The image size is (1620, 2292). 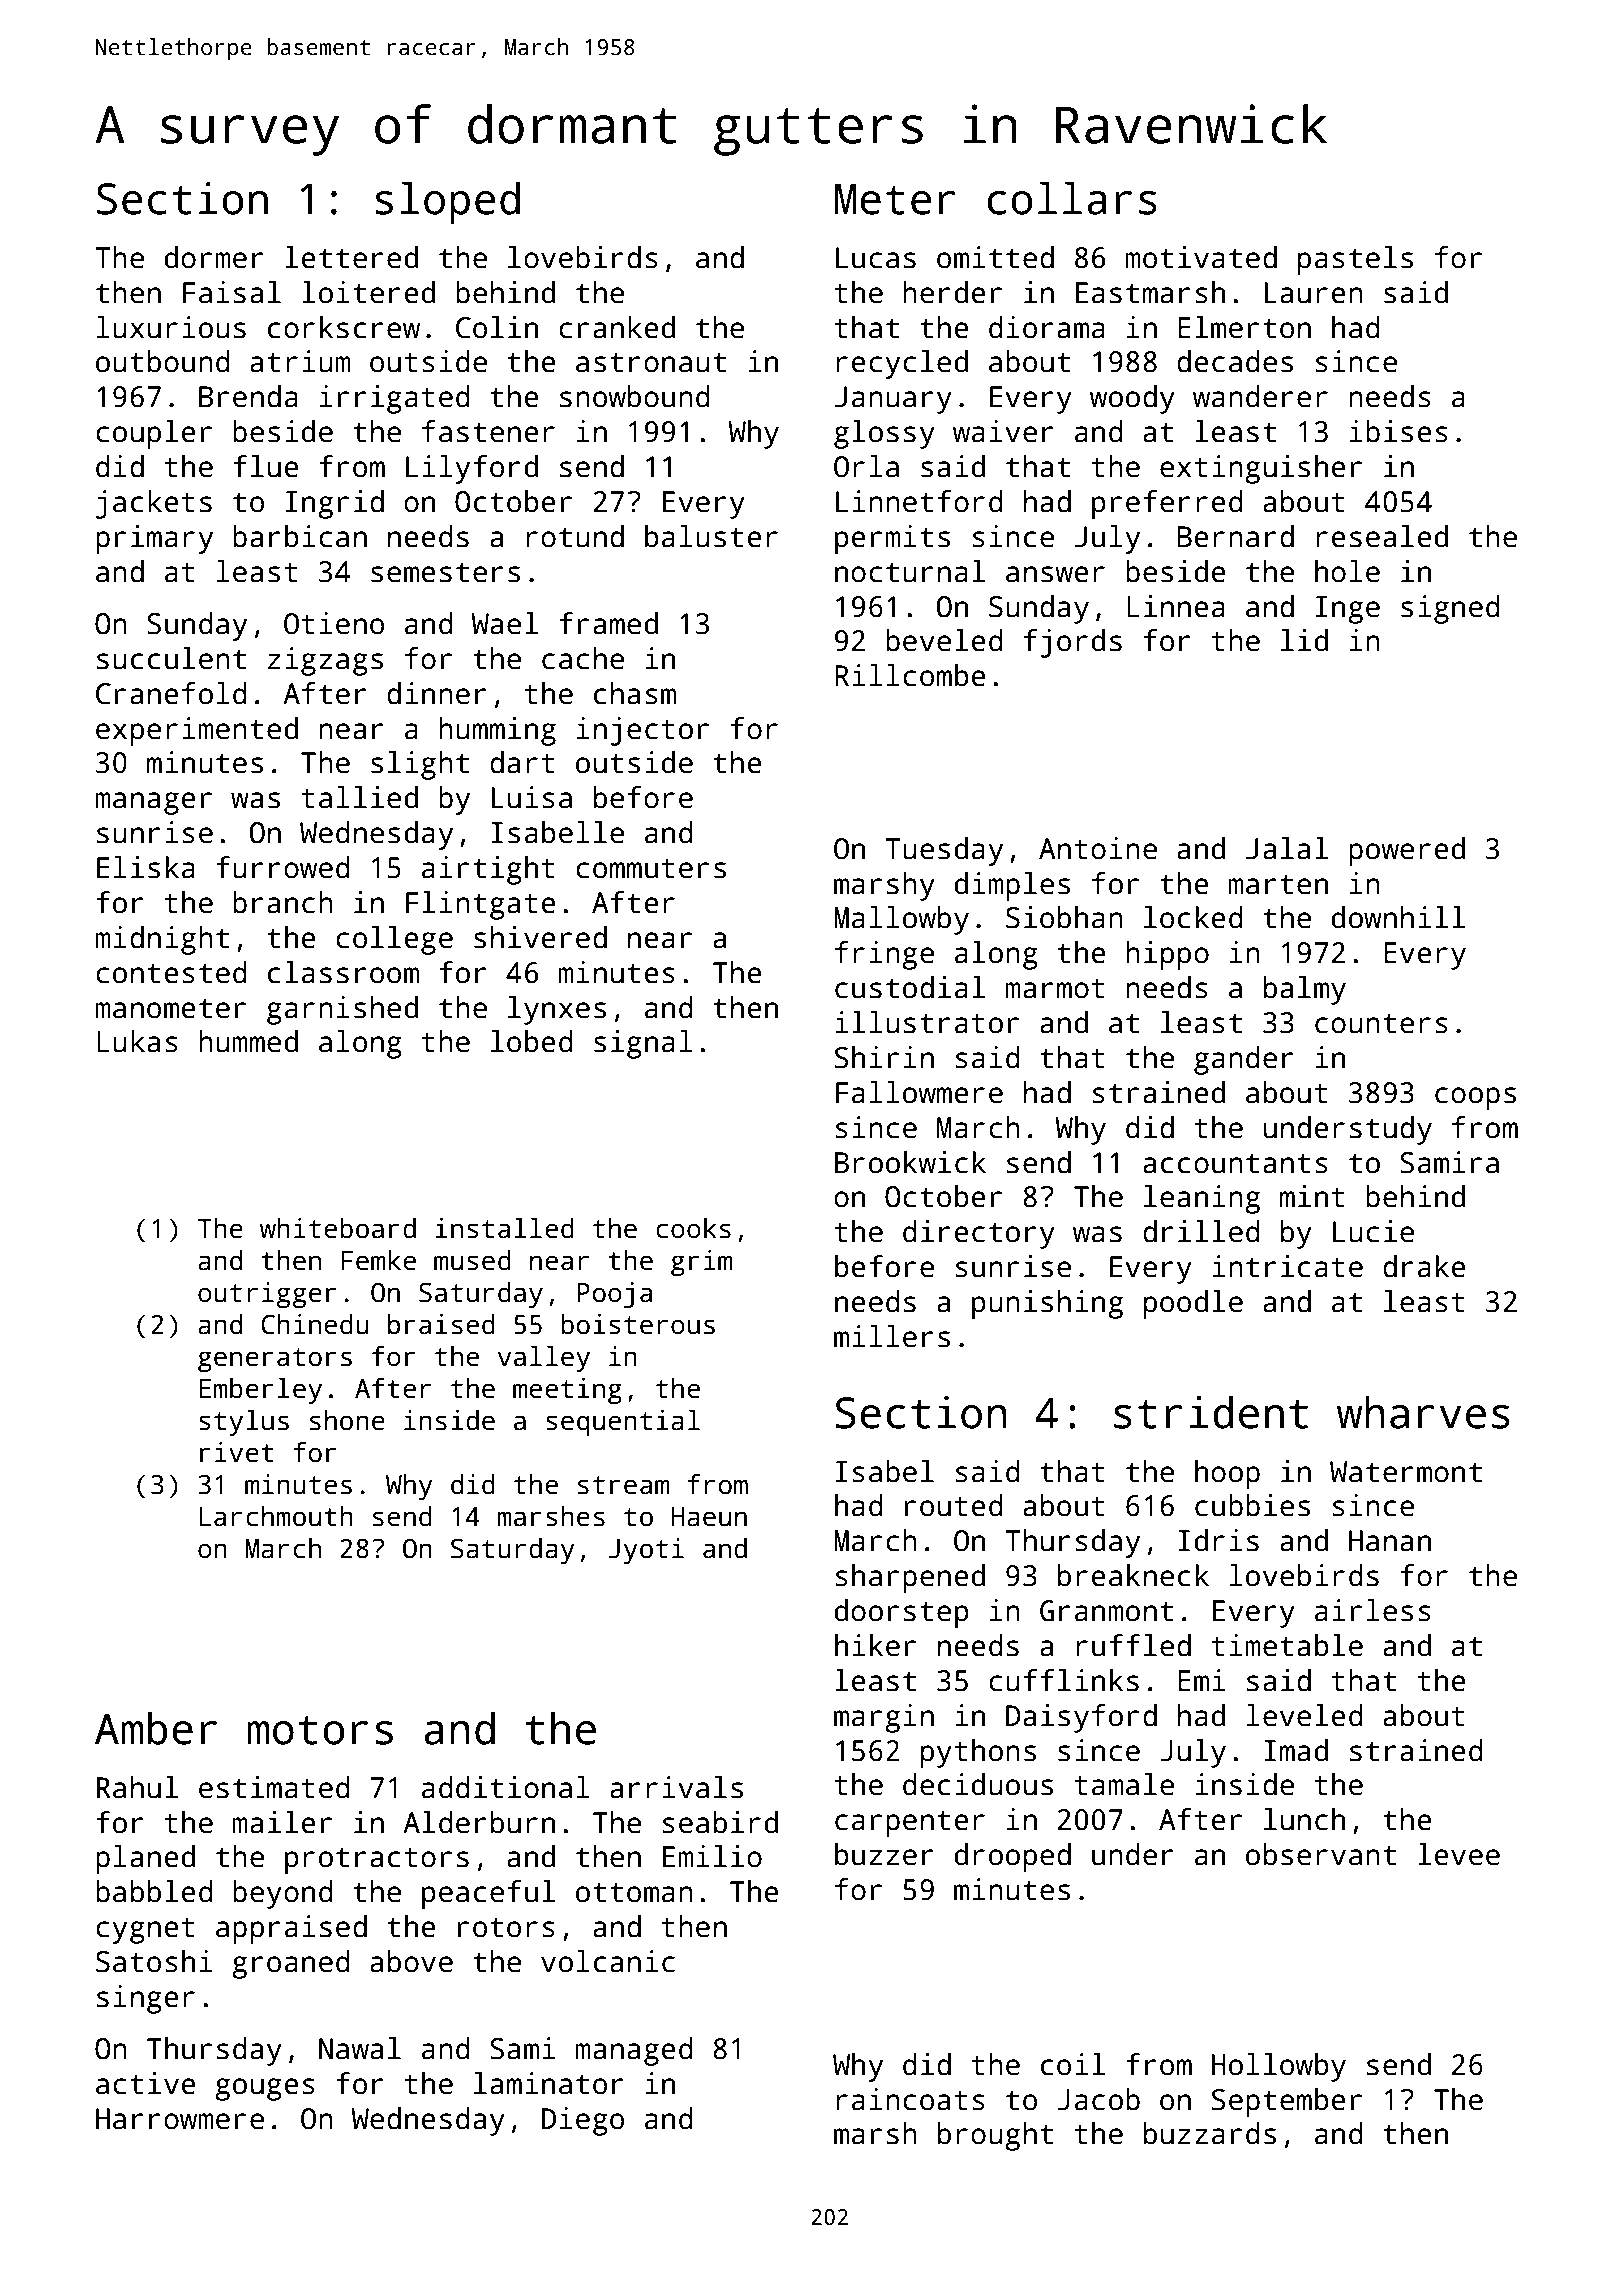 What do you see at coordinates (1279, 2067) in the screenshot?
I see `Hollowby` at bounding box center [1279, 2067].
